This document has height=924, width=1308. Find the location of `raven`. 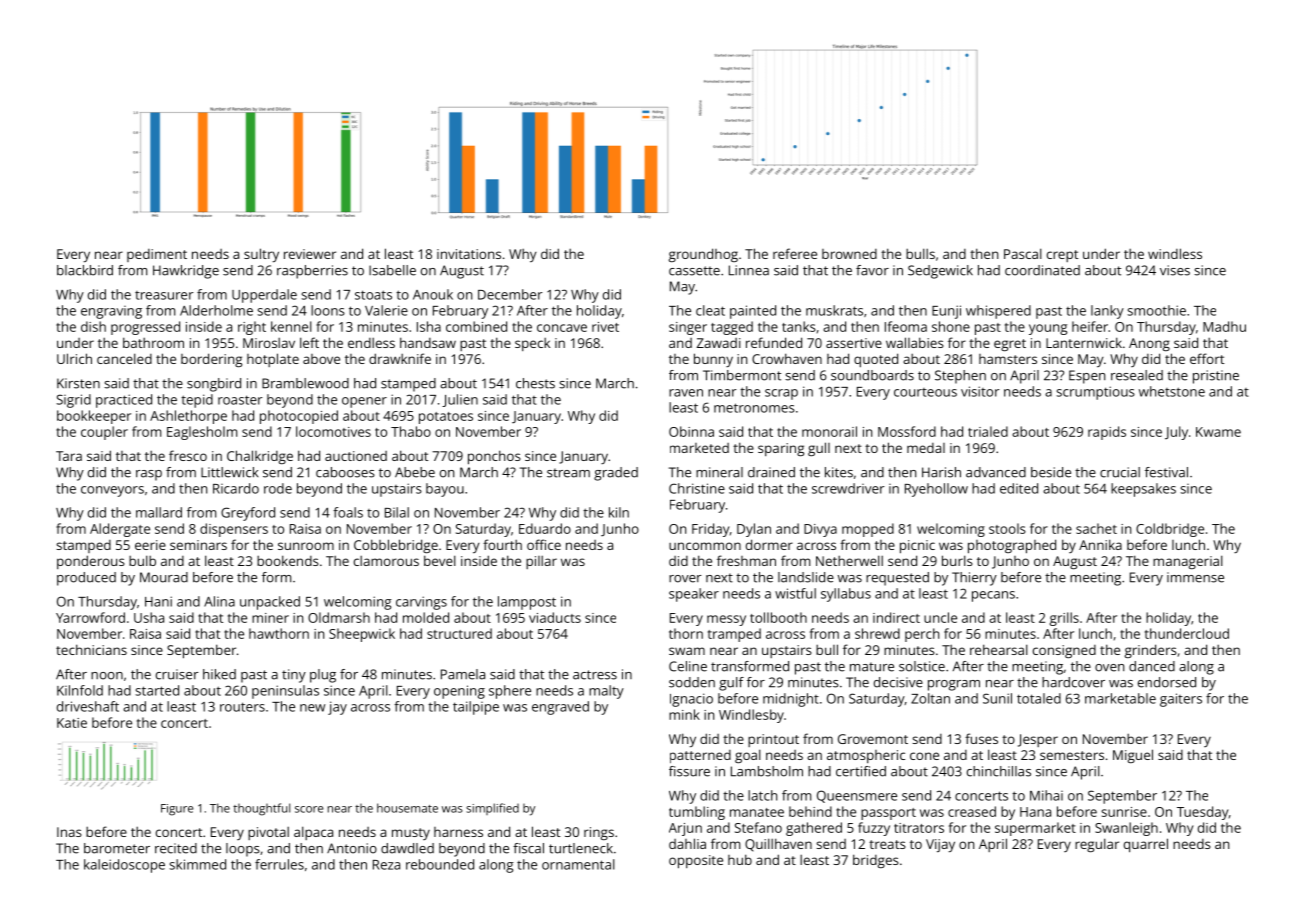

raven is located at coordinates (686, 393).
